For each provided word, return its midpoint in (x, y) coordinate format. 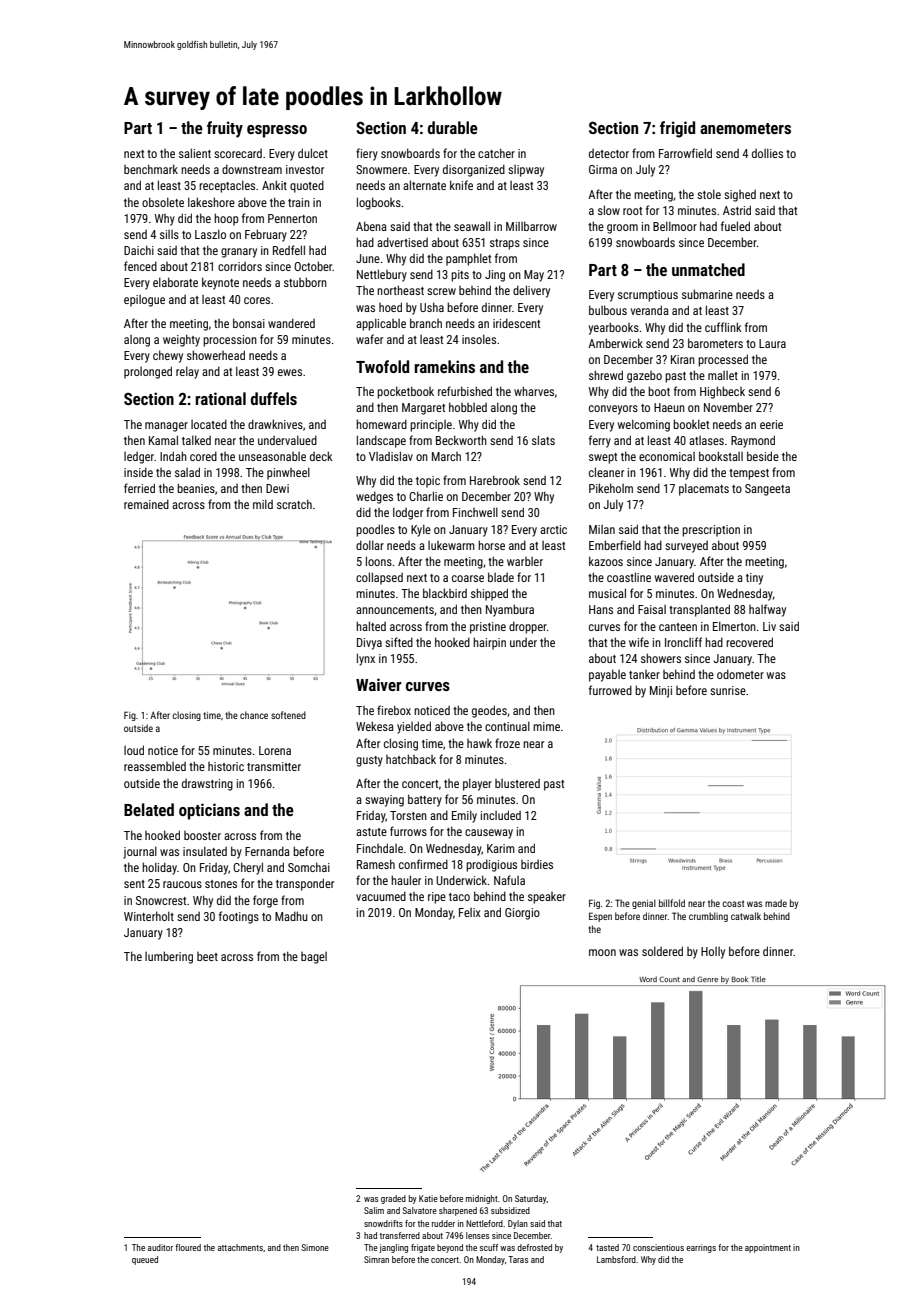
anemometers (745, 128)
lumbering (169, 957)
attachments (240, 1247)
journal (140, 852)
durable (453, 127)
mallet (723, 375)
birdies (537, 864)
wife (639, 642)
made (776, 903)
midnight (482, 1199)
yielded (414, 727)
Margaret (423, 409)
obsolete (163, 202)
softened (288, 715)
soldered (662, 951)
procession (230, 341)
